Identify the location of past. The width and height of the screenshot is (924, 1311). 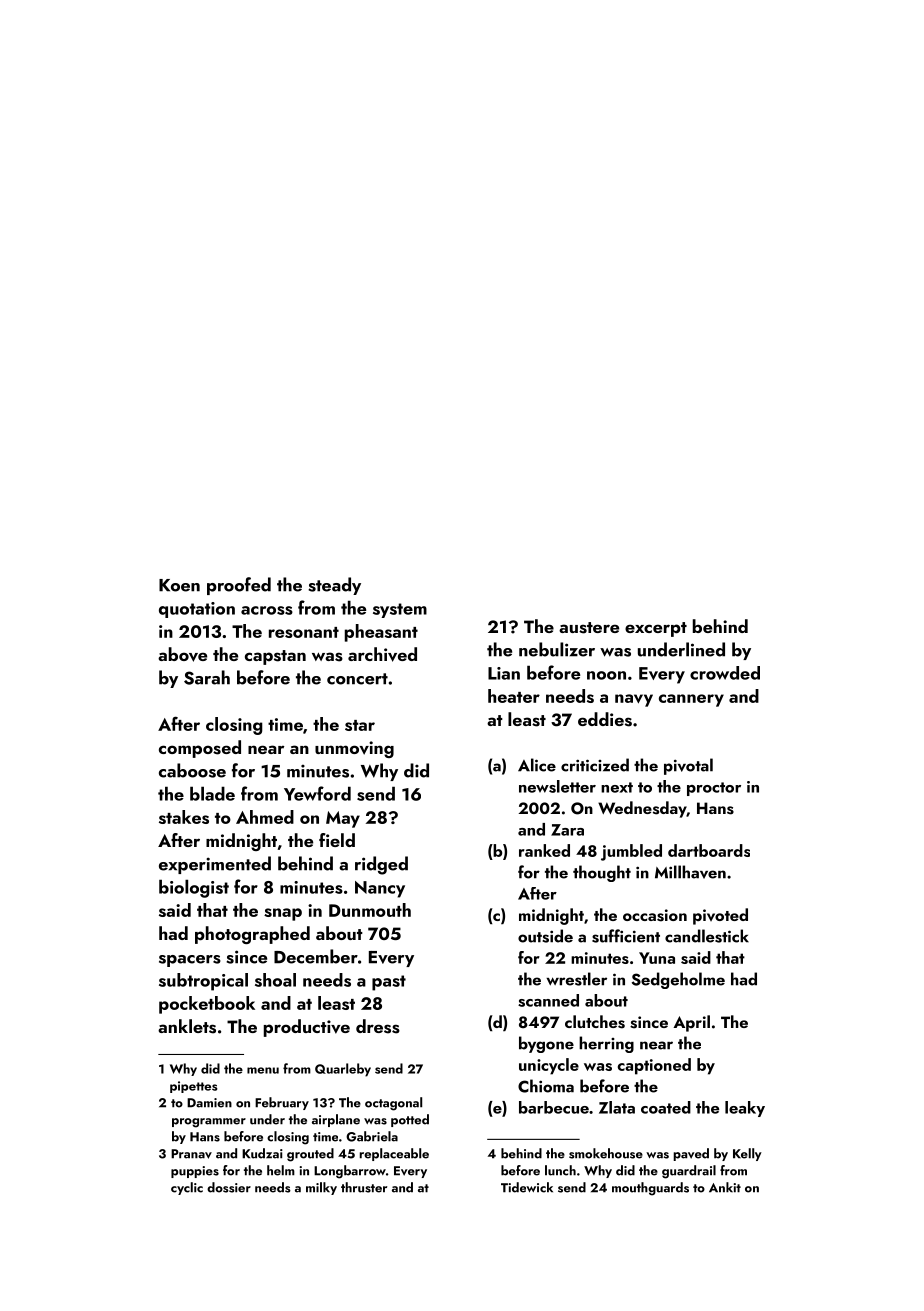
(389, 983).
